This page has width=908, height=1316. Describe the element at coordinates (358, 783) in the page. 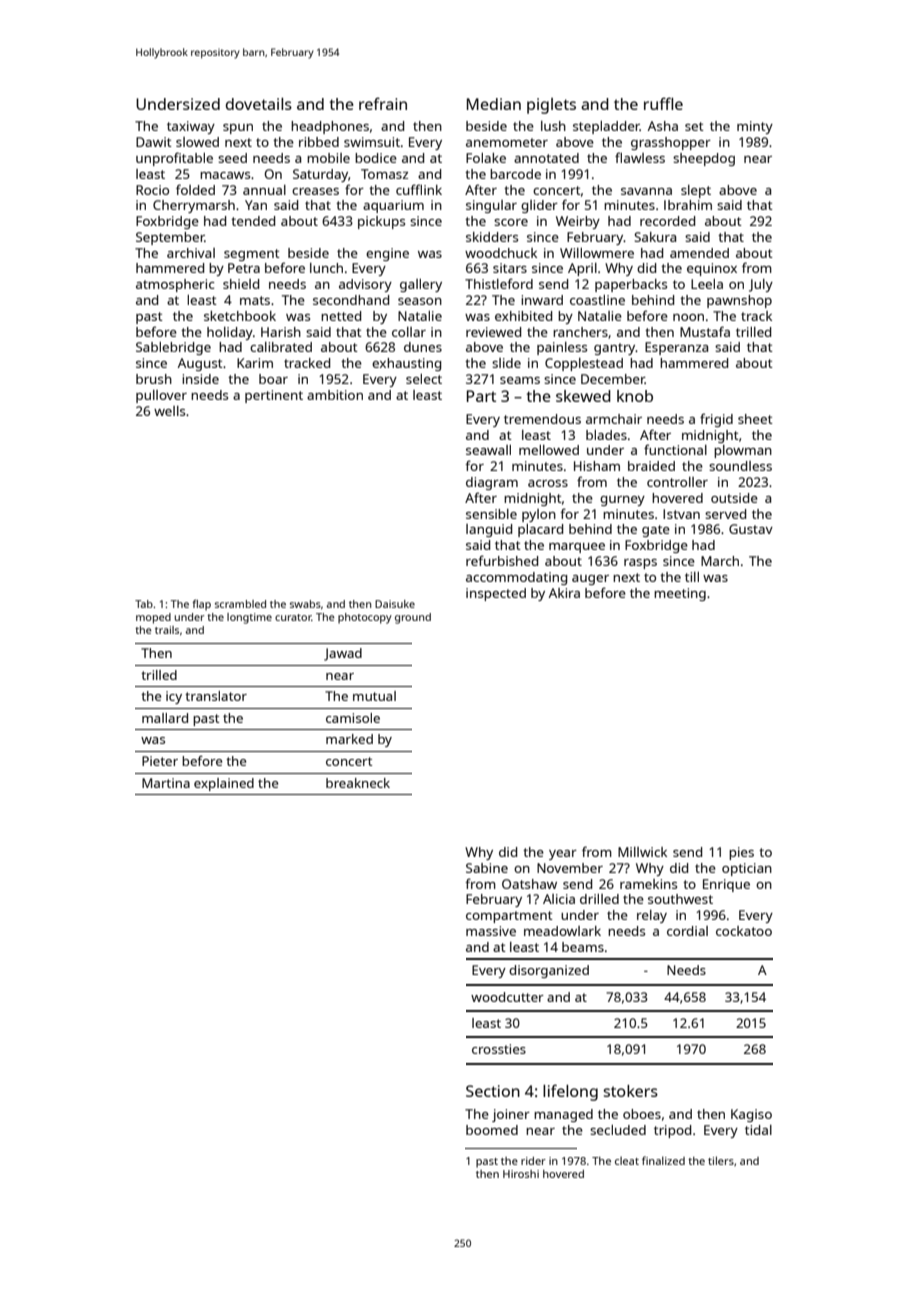

I see `breakneck` at that location.
